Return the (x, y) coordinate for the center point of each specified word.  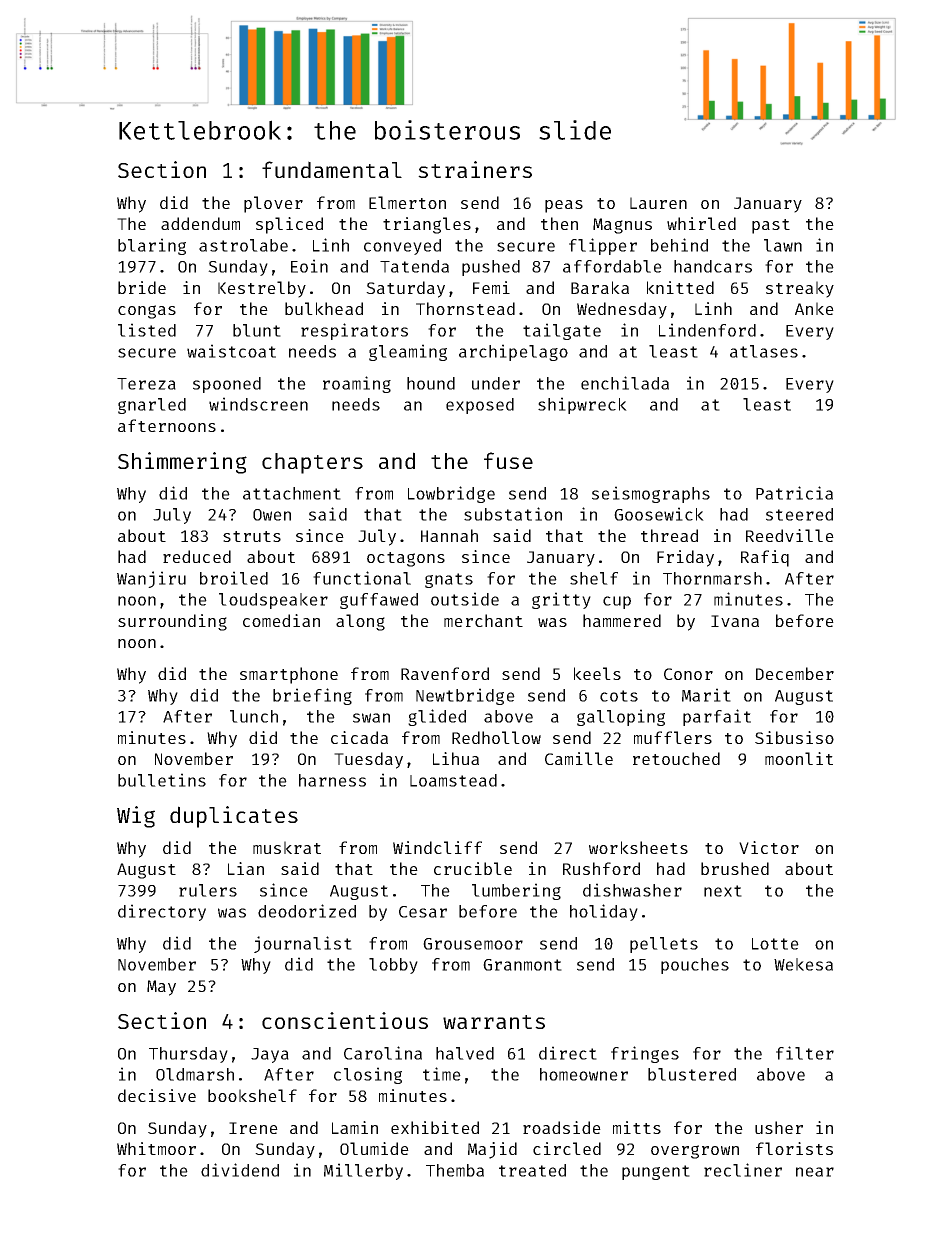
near (815, 1172)
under (496, 383)
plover (273, 204)
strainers (475, 169)
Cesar (423, 912)
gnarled (152, 406)
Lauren (658, 203)
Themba (455, 1170)
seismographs (651, 494)
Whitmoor (156, 1148)
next (723, 891)
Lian (246, 868)
